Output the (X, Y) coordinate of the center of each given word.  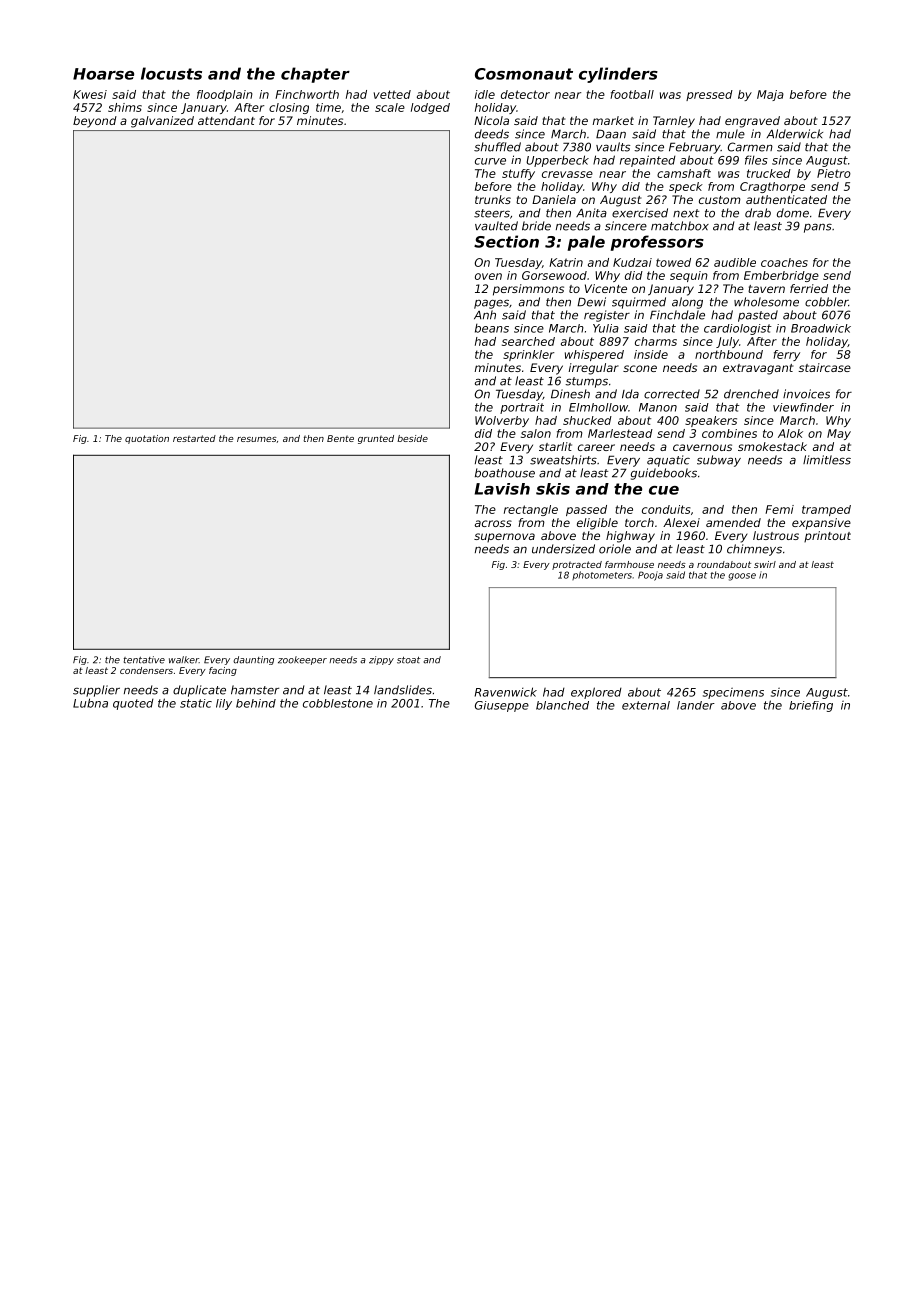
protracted (577, 565)
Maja (770, 95)
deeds (492, 134)
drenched (751, 394)
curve (490, 161)
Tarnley (674, 122)
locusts (171, 73)
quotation (147, 439)
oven (488, 276)
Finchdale (677, 315)
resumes (257, 439)
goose (742, 577)
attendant (226, 120)
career (596, 447)
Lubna (90, 703)
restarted (194, 438)
